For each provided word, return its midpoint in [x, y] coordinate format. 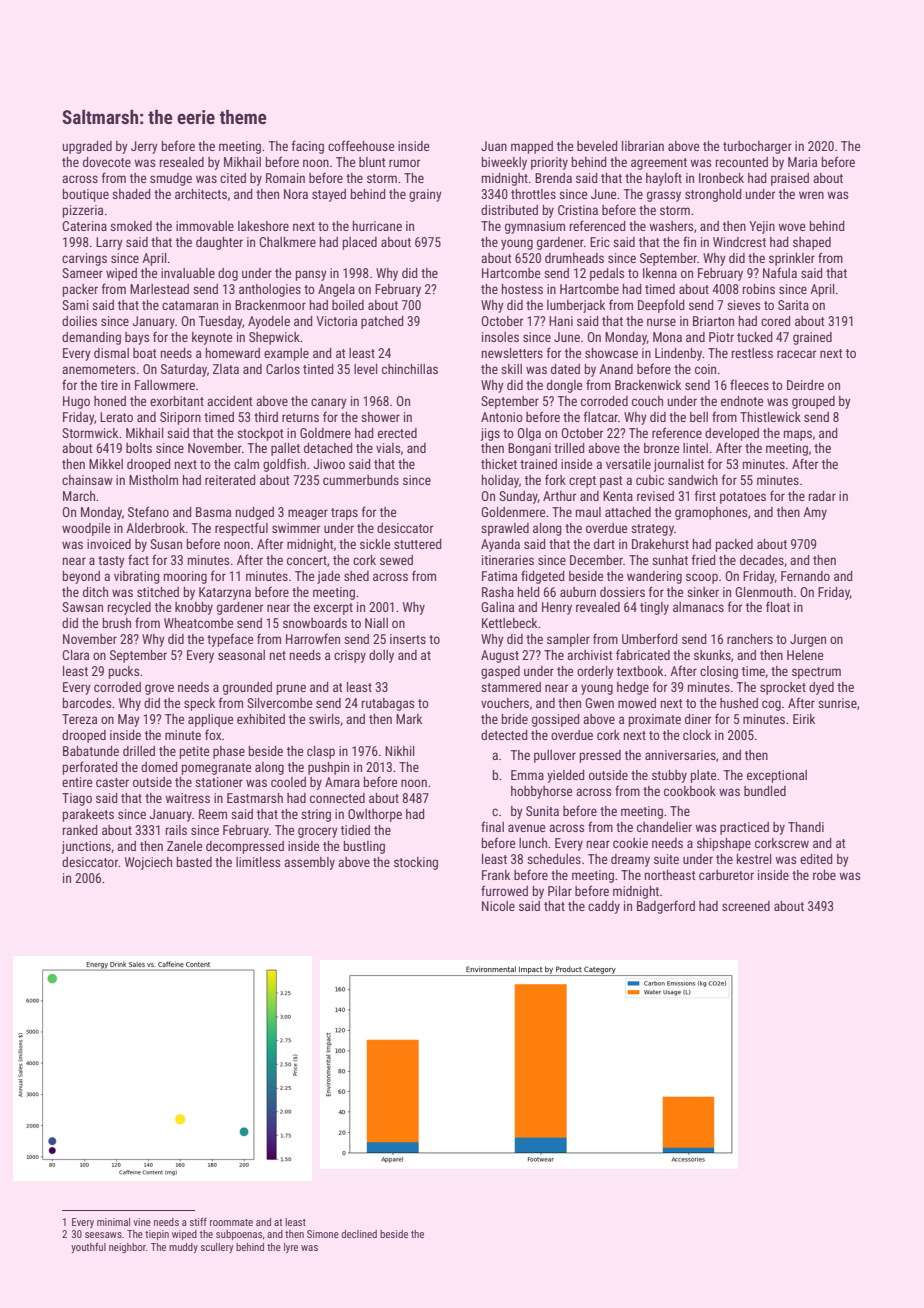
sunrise [837, 703]
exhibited [261, 719]
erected [397, 433]
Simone [323, 1234]
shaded [131, 194]
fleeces [749, 384]
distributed [509, 210]
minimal [113, 1222]
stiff [198, 1222]
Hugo [76, 402]
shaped [812, 243]
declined [359, 1234]
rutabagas [388, 704]
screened [746, 906]
